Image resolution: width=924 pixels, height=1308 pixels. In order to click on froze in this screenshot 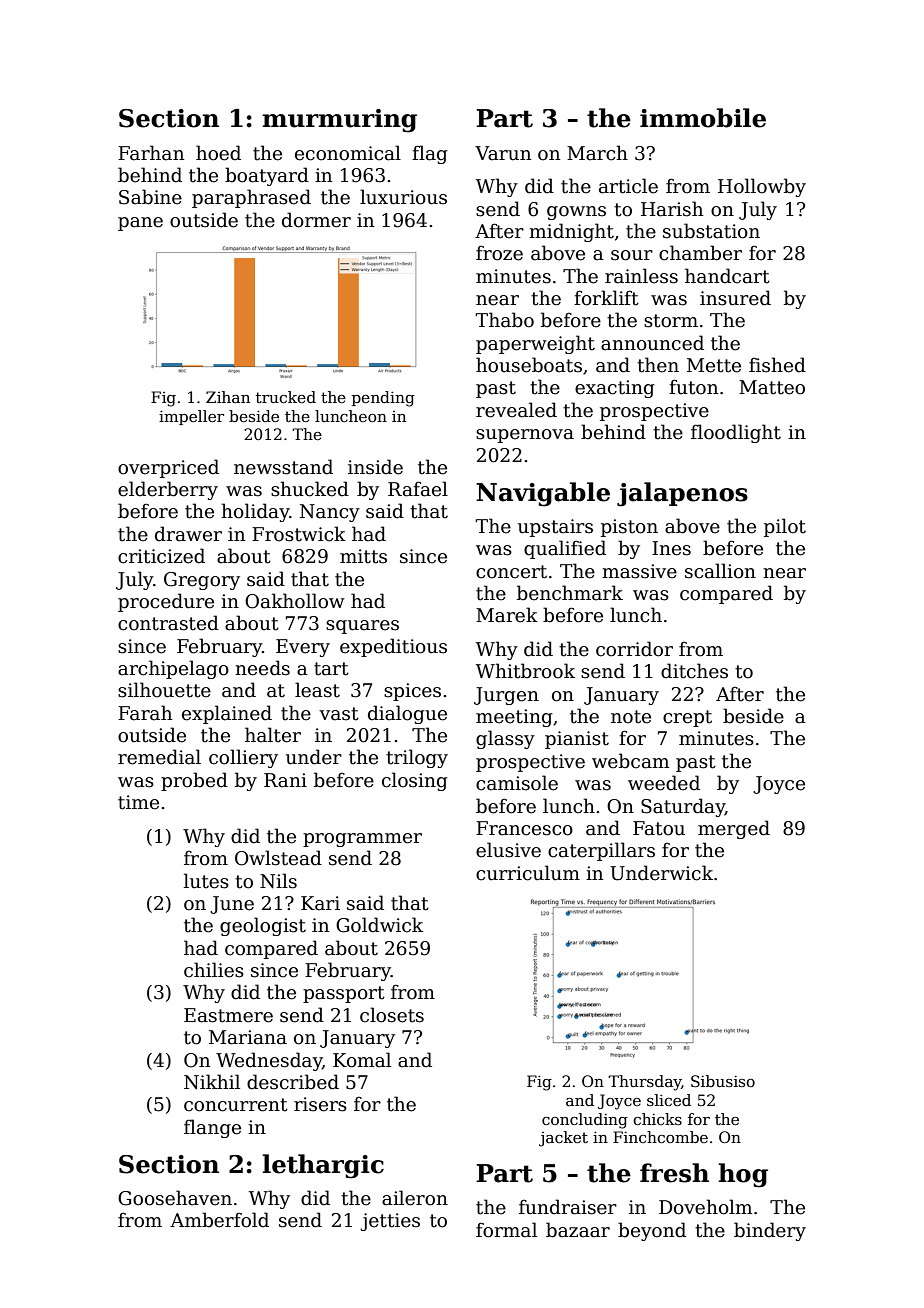, I will do `click(499, 253)`.
